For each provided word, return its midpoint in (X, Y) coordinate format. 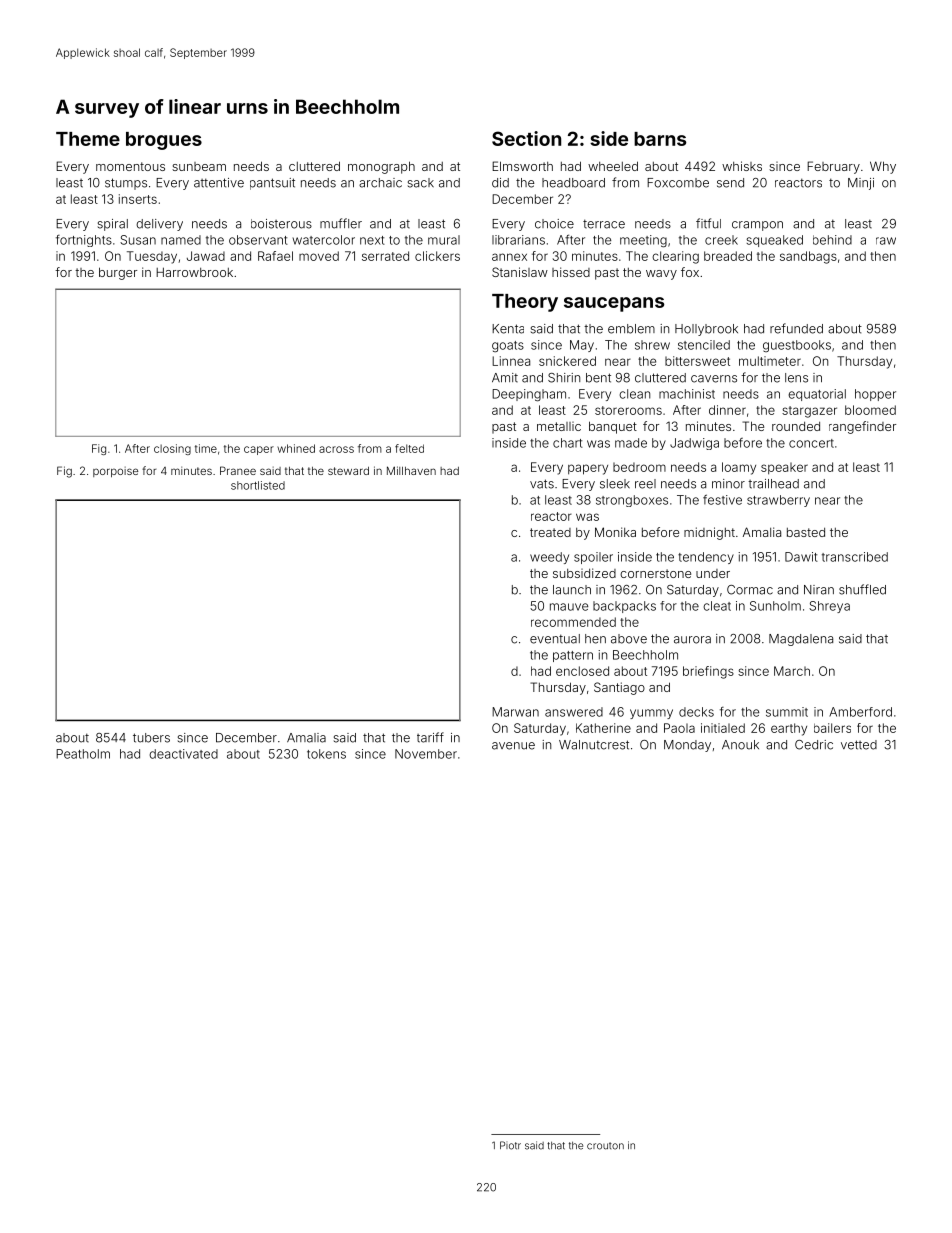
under (713, 573)
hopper (875, 395)
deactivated (183, 754)
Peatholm (83, 754)
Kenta (508, 329)
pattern (573, 656)
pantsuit (272, 184)
